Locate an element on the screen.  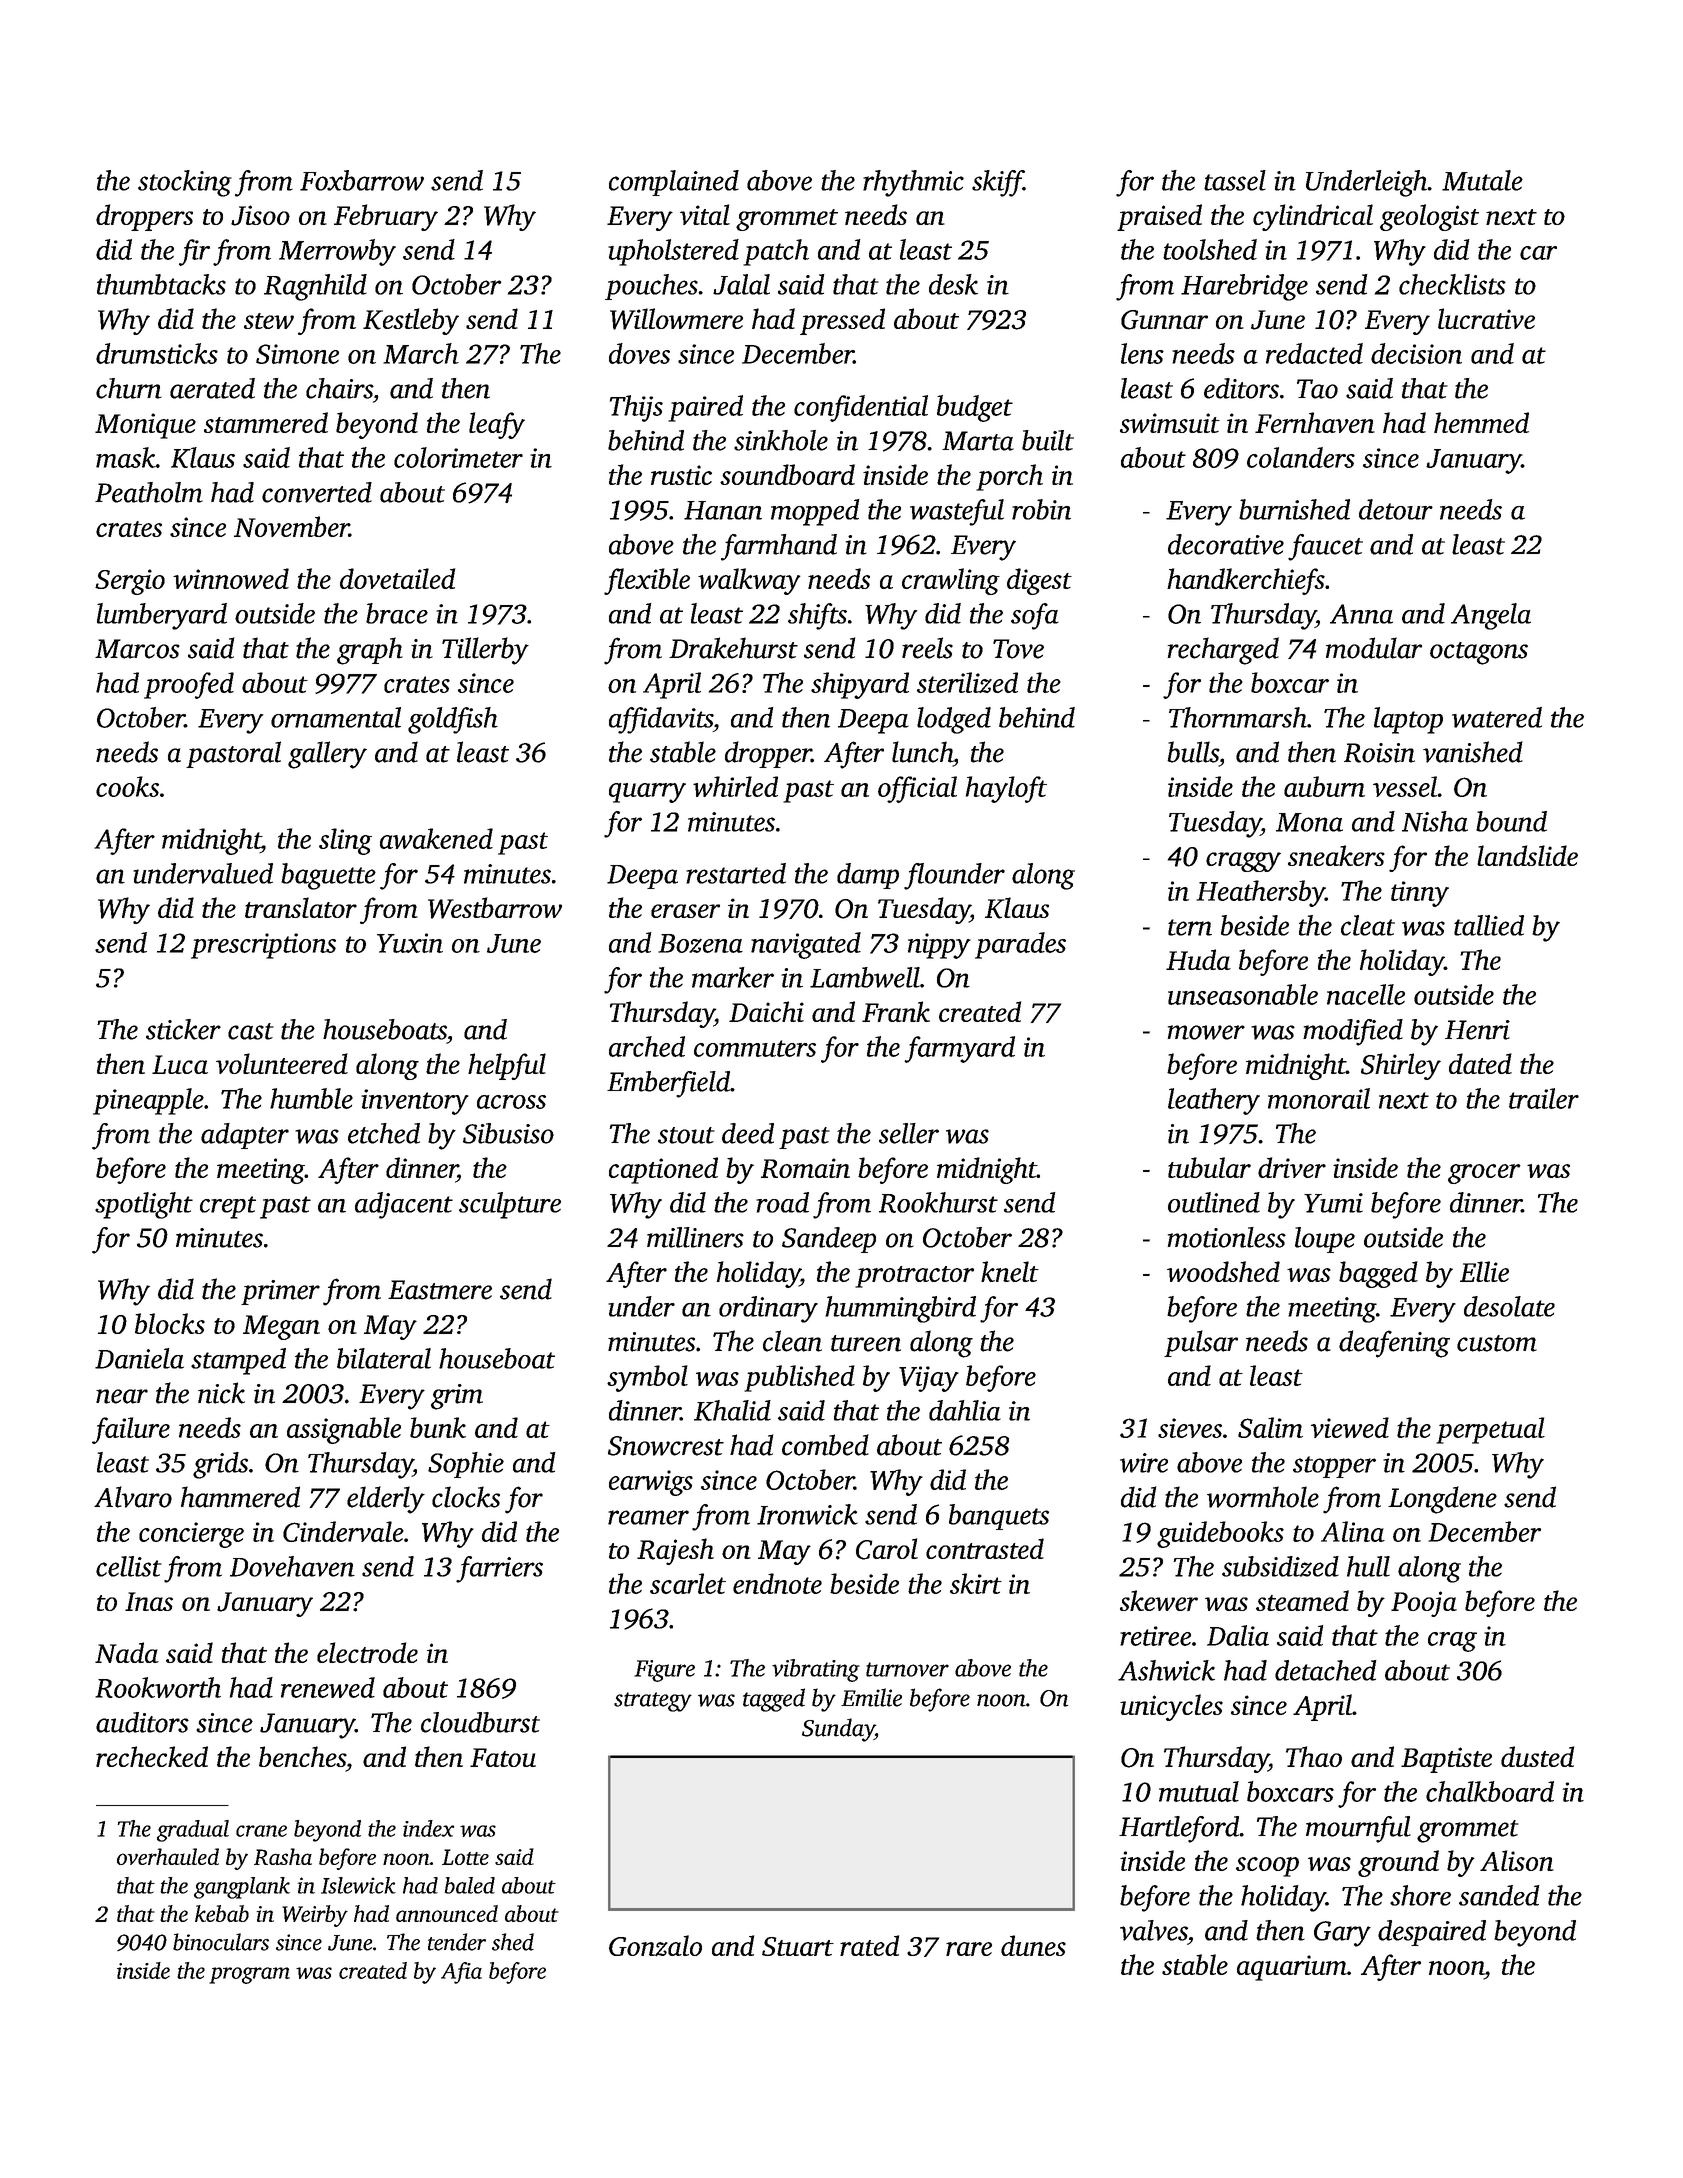
Gonzalo is located at coordinates (655, 1946).
